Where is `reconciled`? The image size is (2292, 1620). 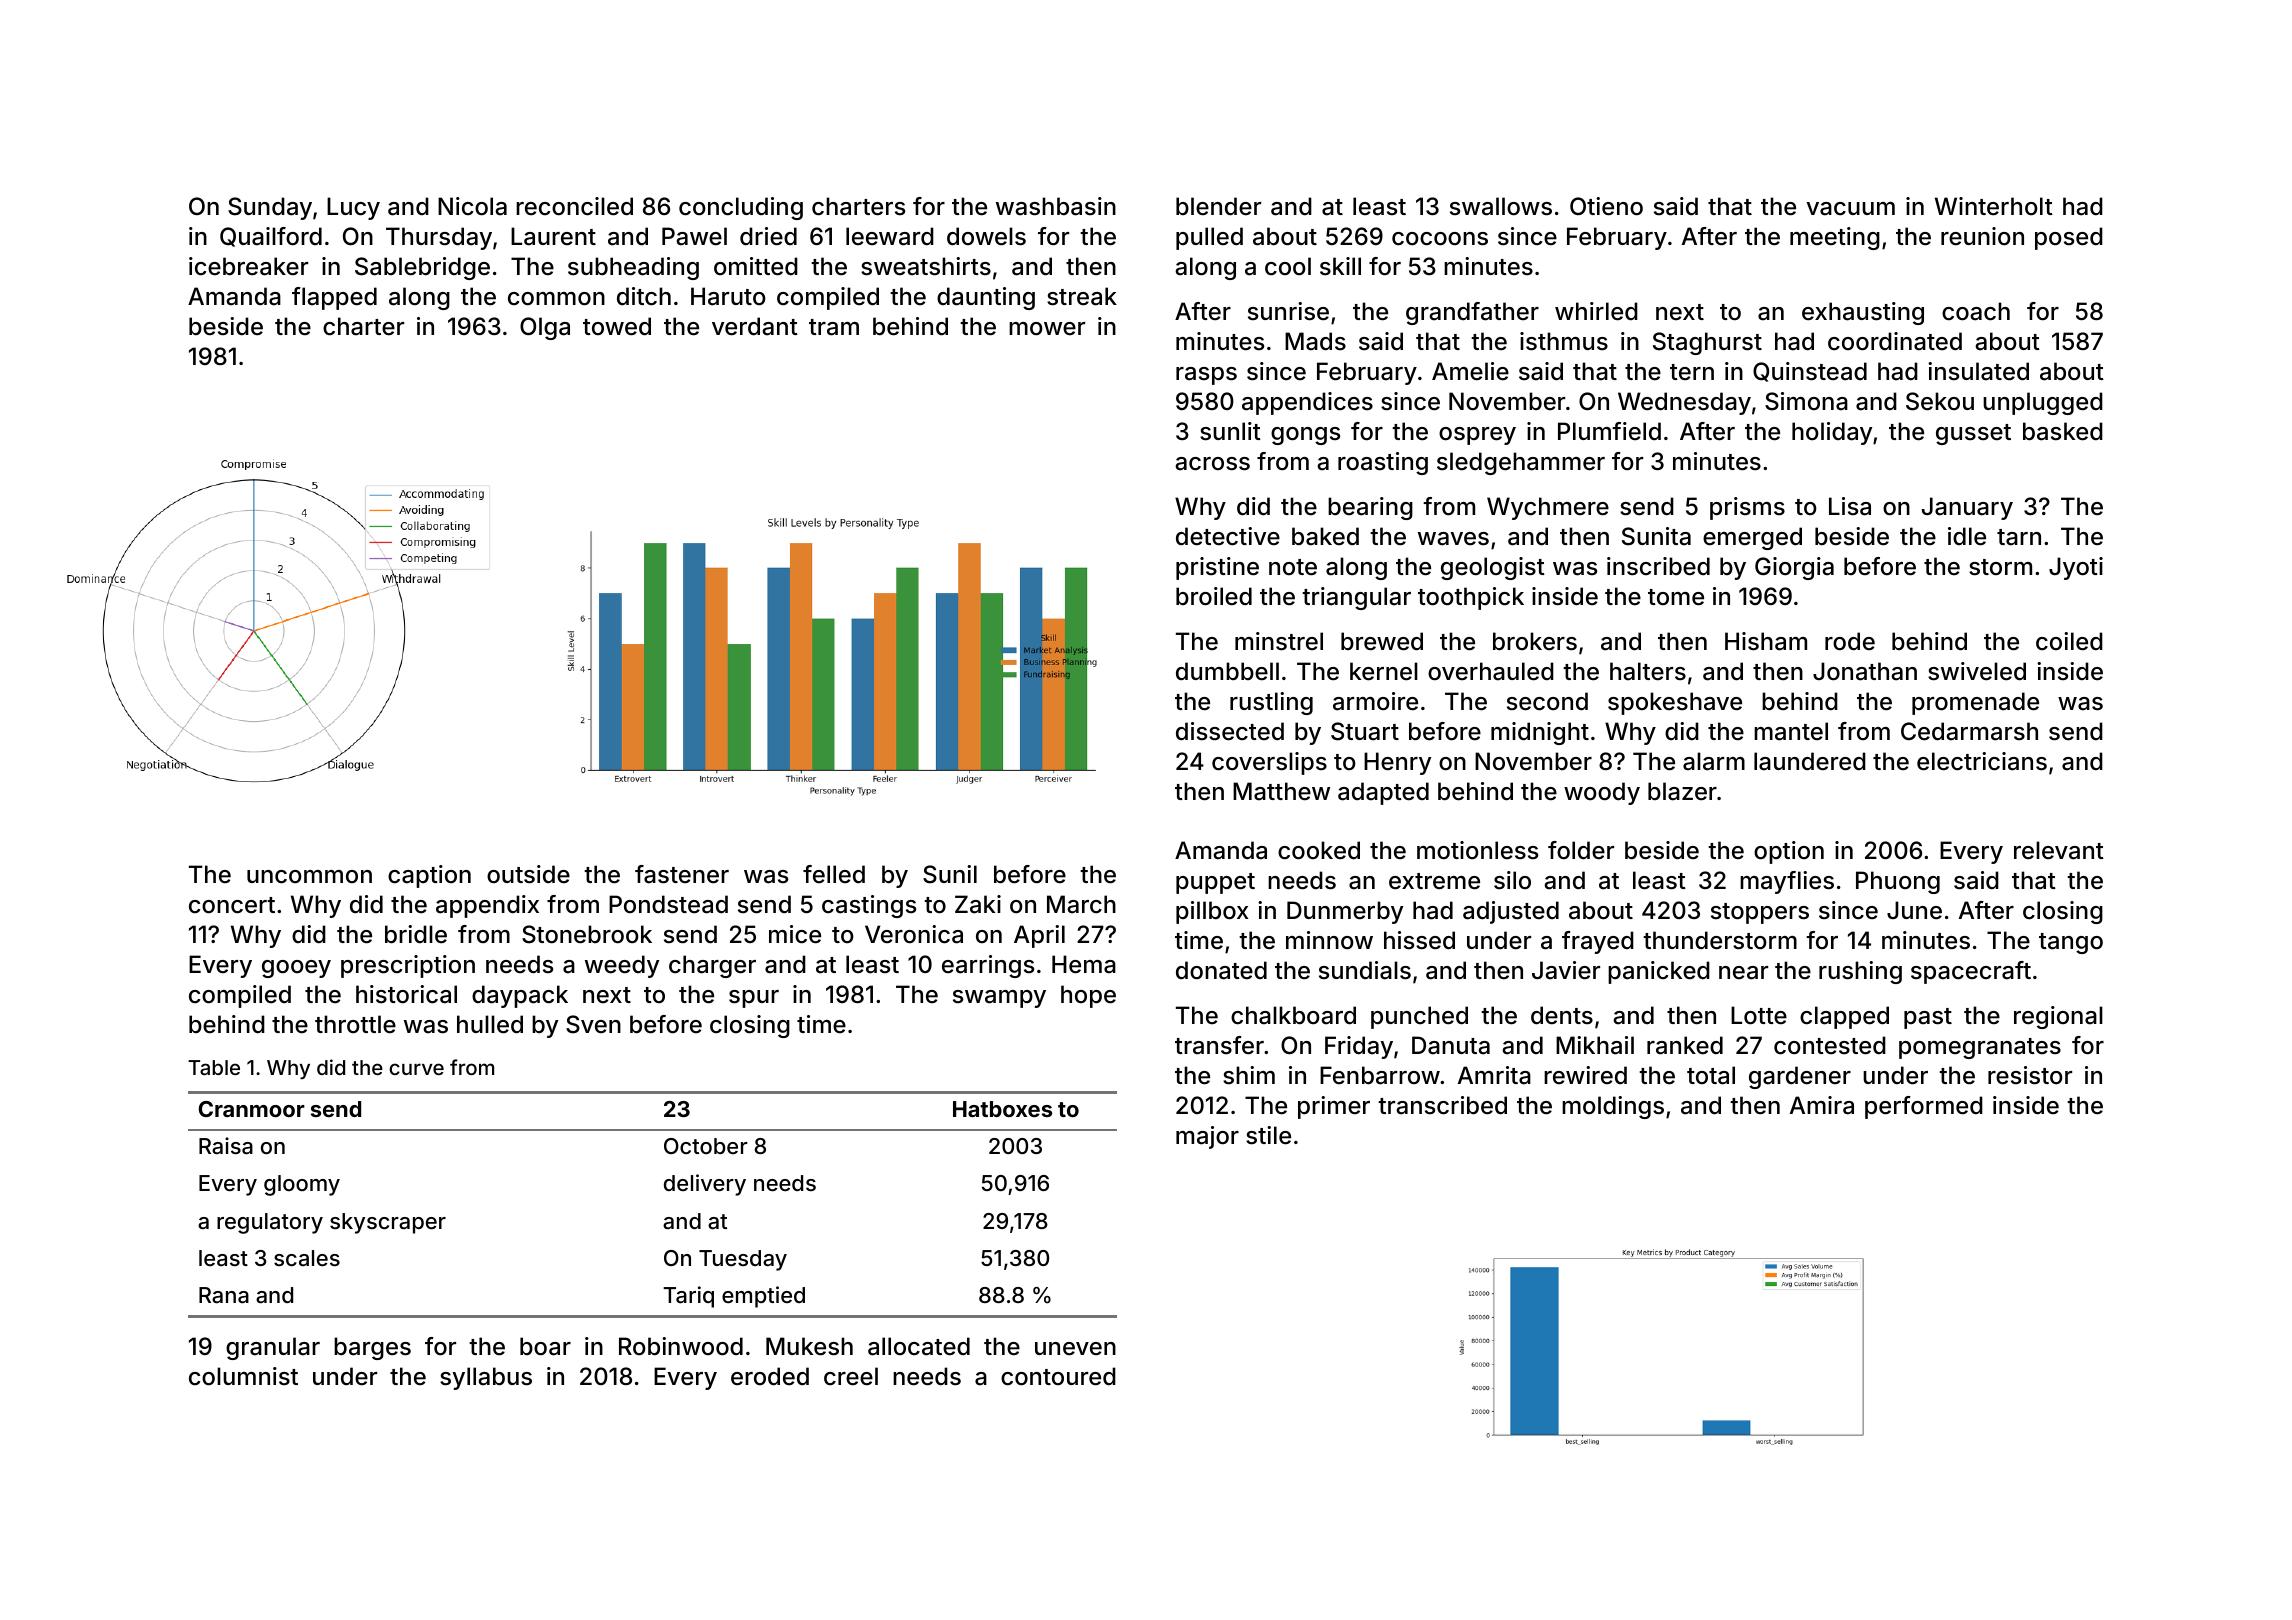 reconciled is located at coordinates (574, 206).
